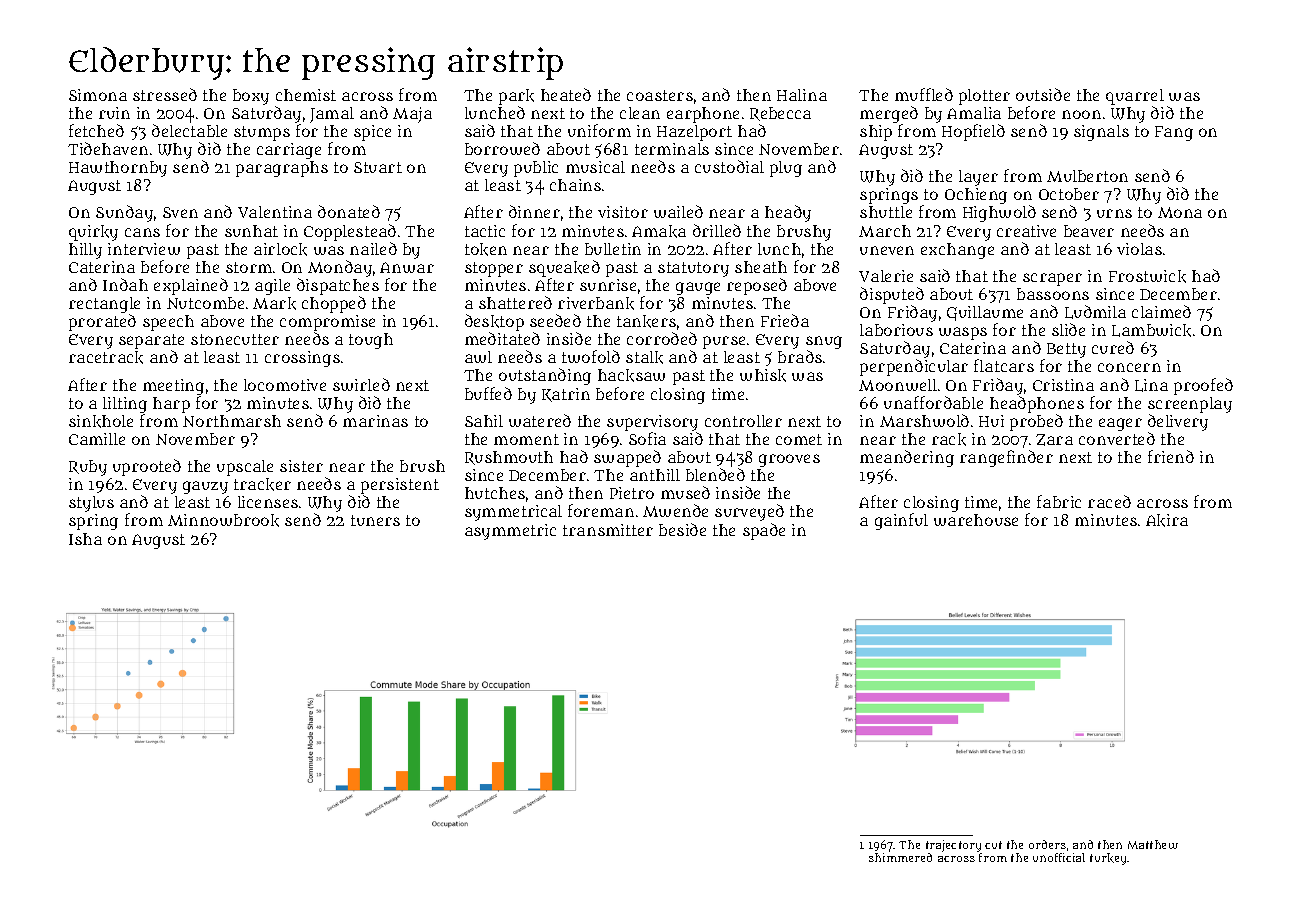  Describe the element at coordinates (608, 285) in the page. I see `sunrise` at that location.
